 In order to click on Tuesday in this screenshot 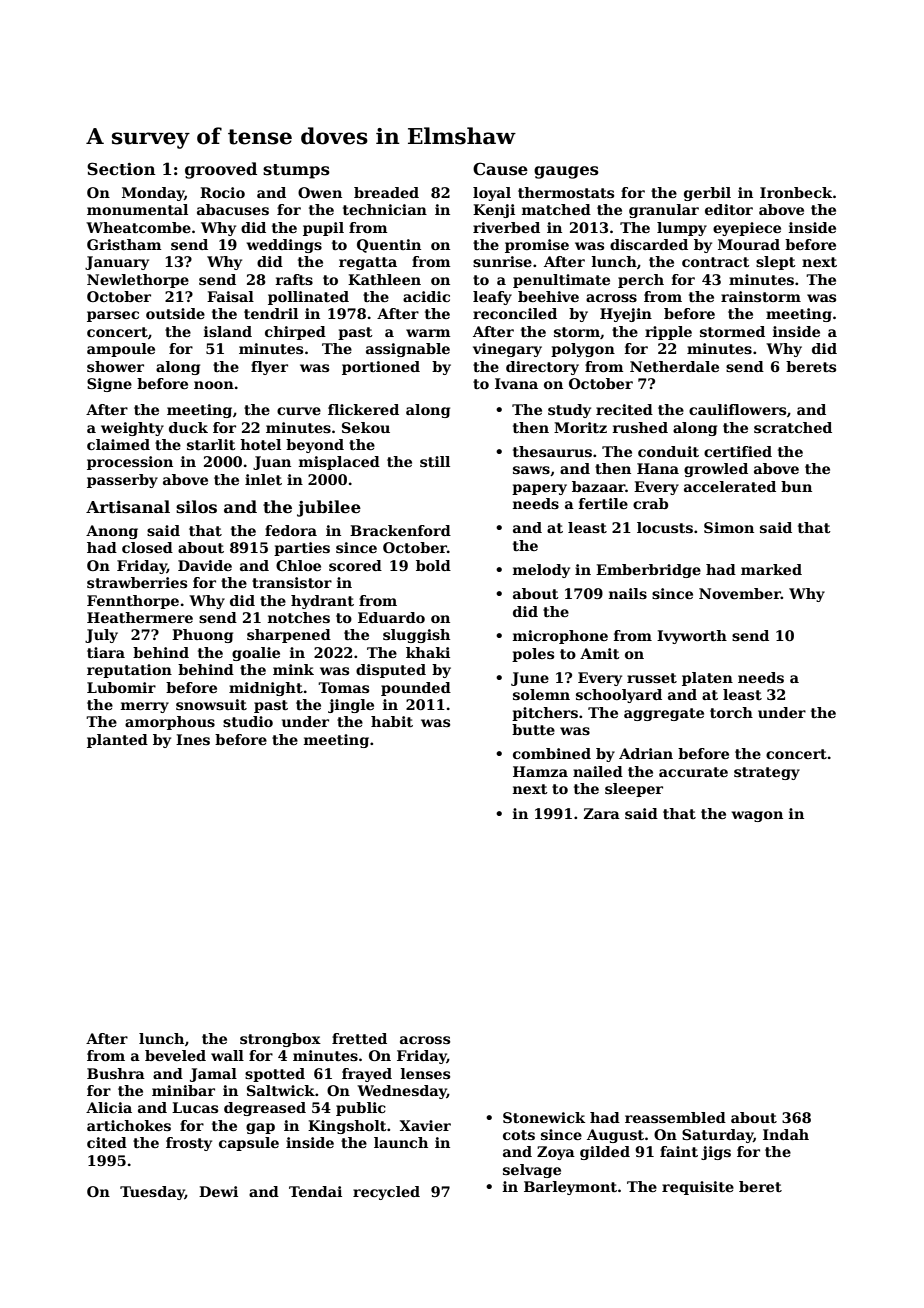, I will do `click(152, 1193)`.
